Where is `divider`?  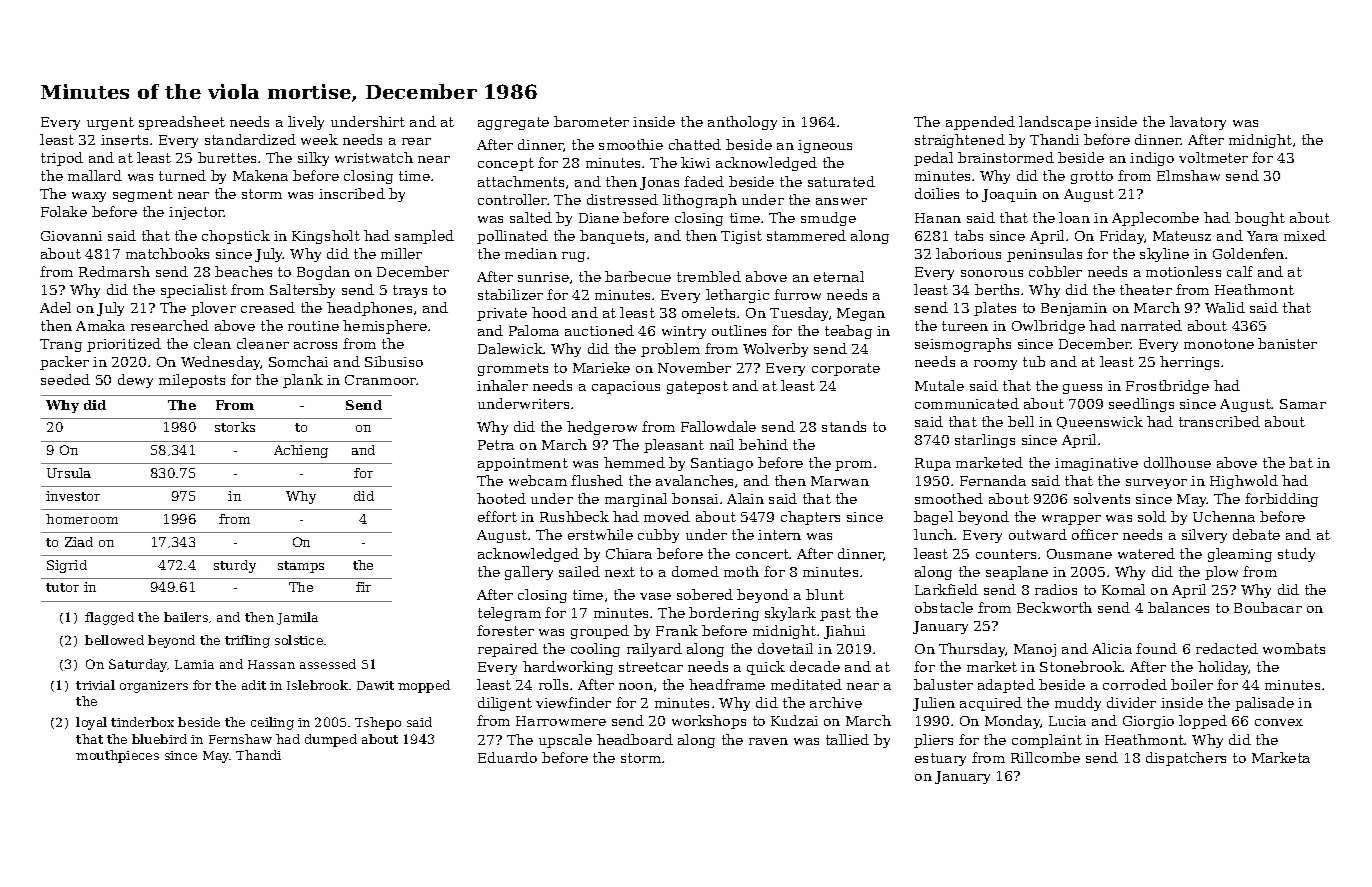 divider is located at coordinates (1131, 702).
